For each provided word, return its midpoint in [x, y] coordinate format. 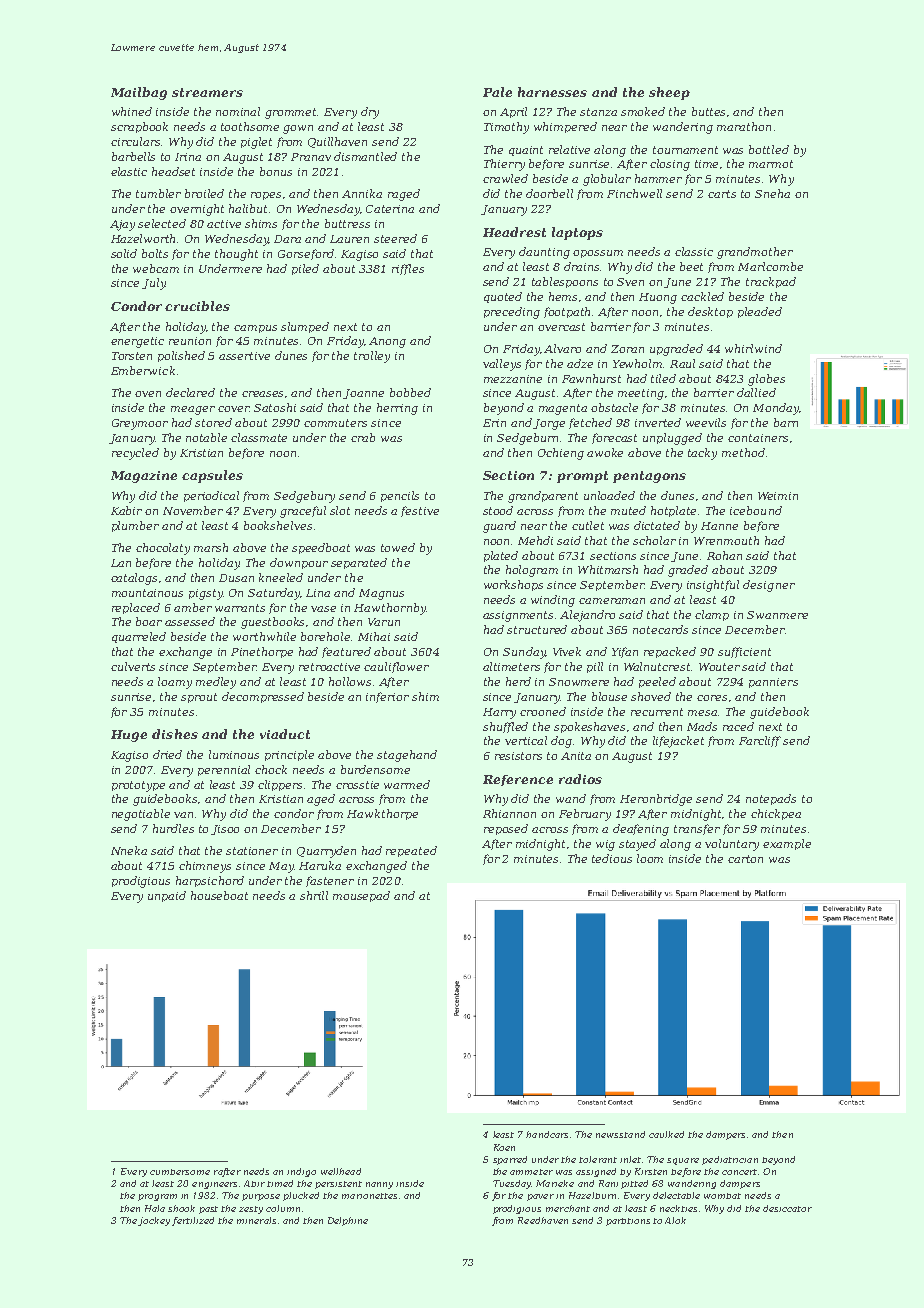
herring [397, 409]
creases [262, 394]
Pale [497, 92]
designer [769, 586]
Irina [188, 157]
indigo [301, 1172]
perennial [224, 770]
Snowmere [579, 682]
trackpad [771, 282]
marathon [744, 126]
